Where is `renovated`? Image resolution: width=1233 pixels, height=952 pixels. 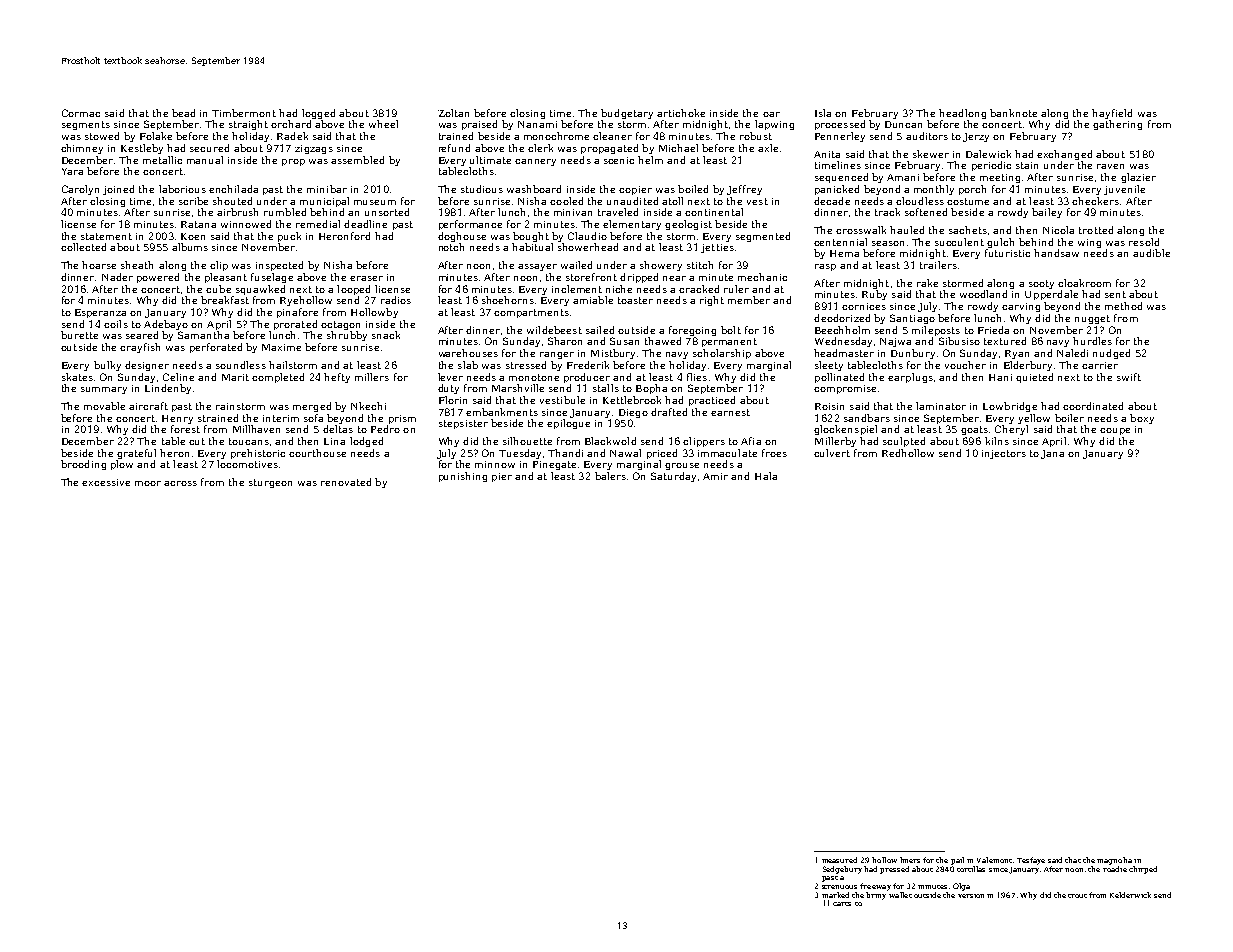
renovated is located at coordinates (346, 482).
